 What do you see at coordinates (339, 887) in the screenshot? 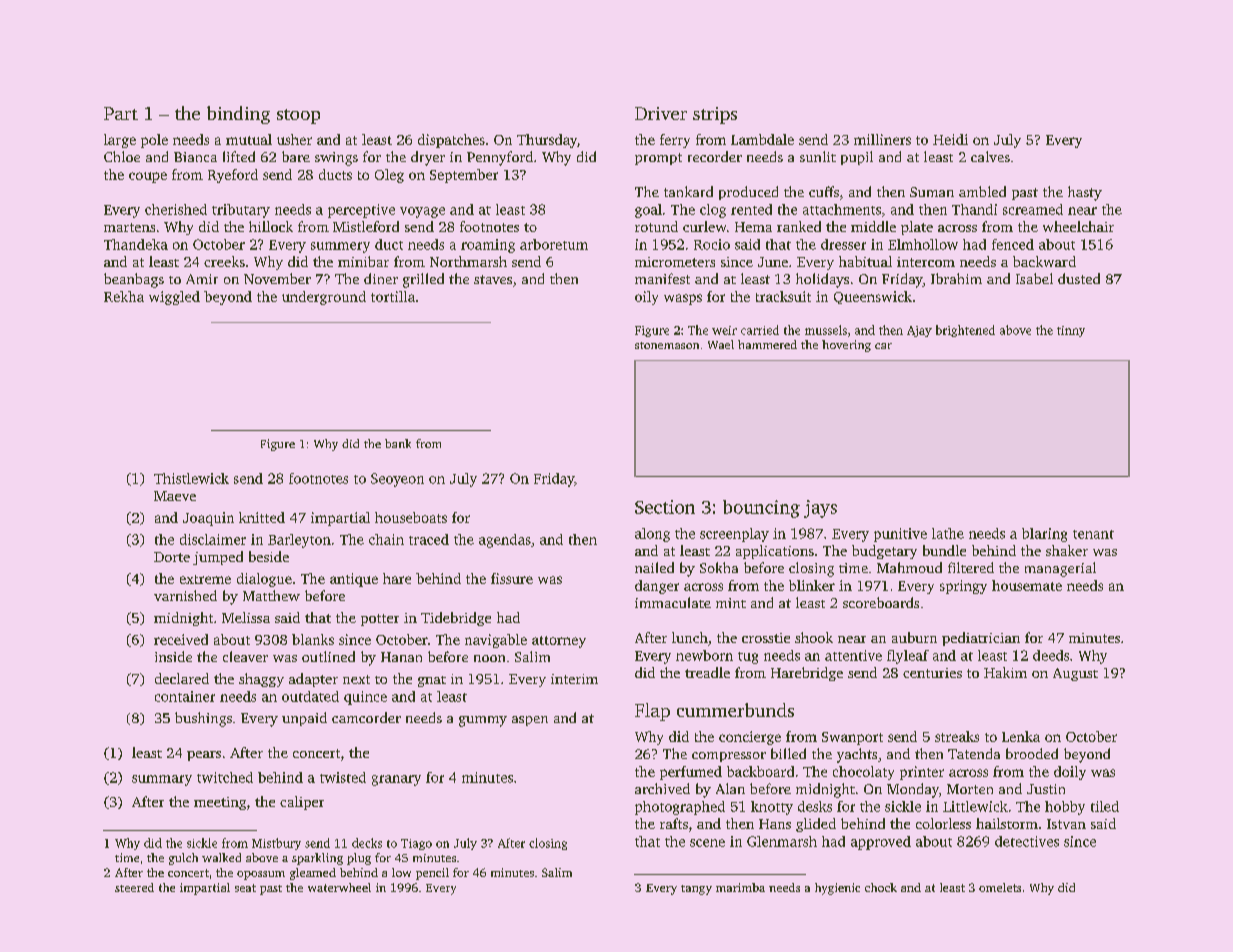
I see `waterwheel` at bounding box center [339, 887].
